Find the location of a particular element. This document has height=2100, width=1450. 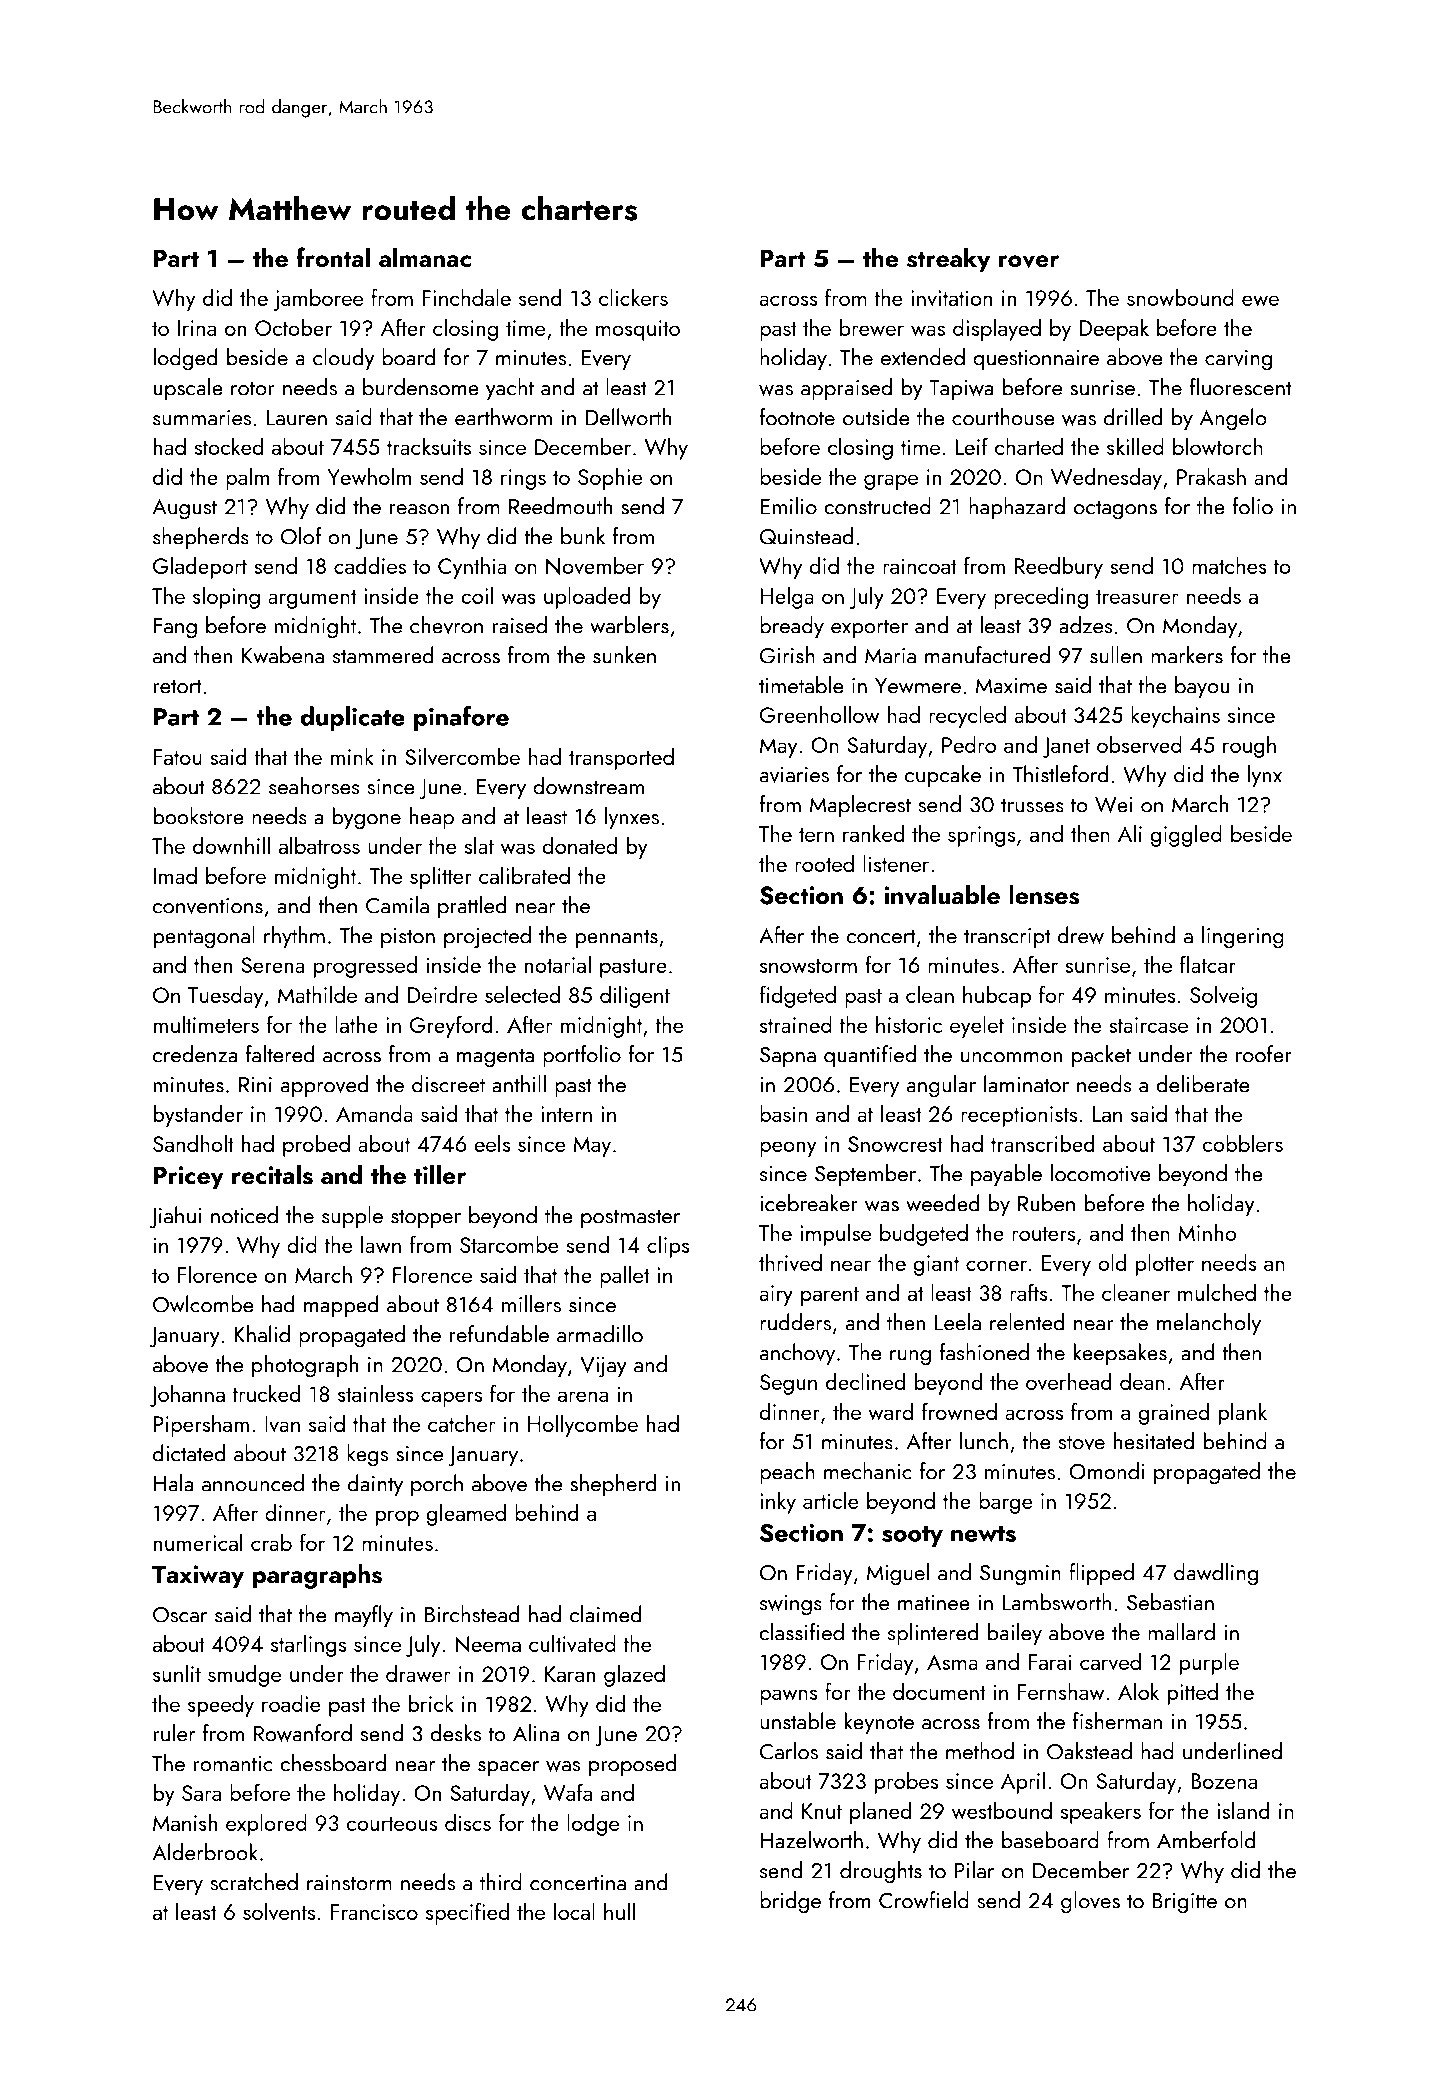

Imad is located at coordinates (175, 875).
